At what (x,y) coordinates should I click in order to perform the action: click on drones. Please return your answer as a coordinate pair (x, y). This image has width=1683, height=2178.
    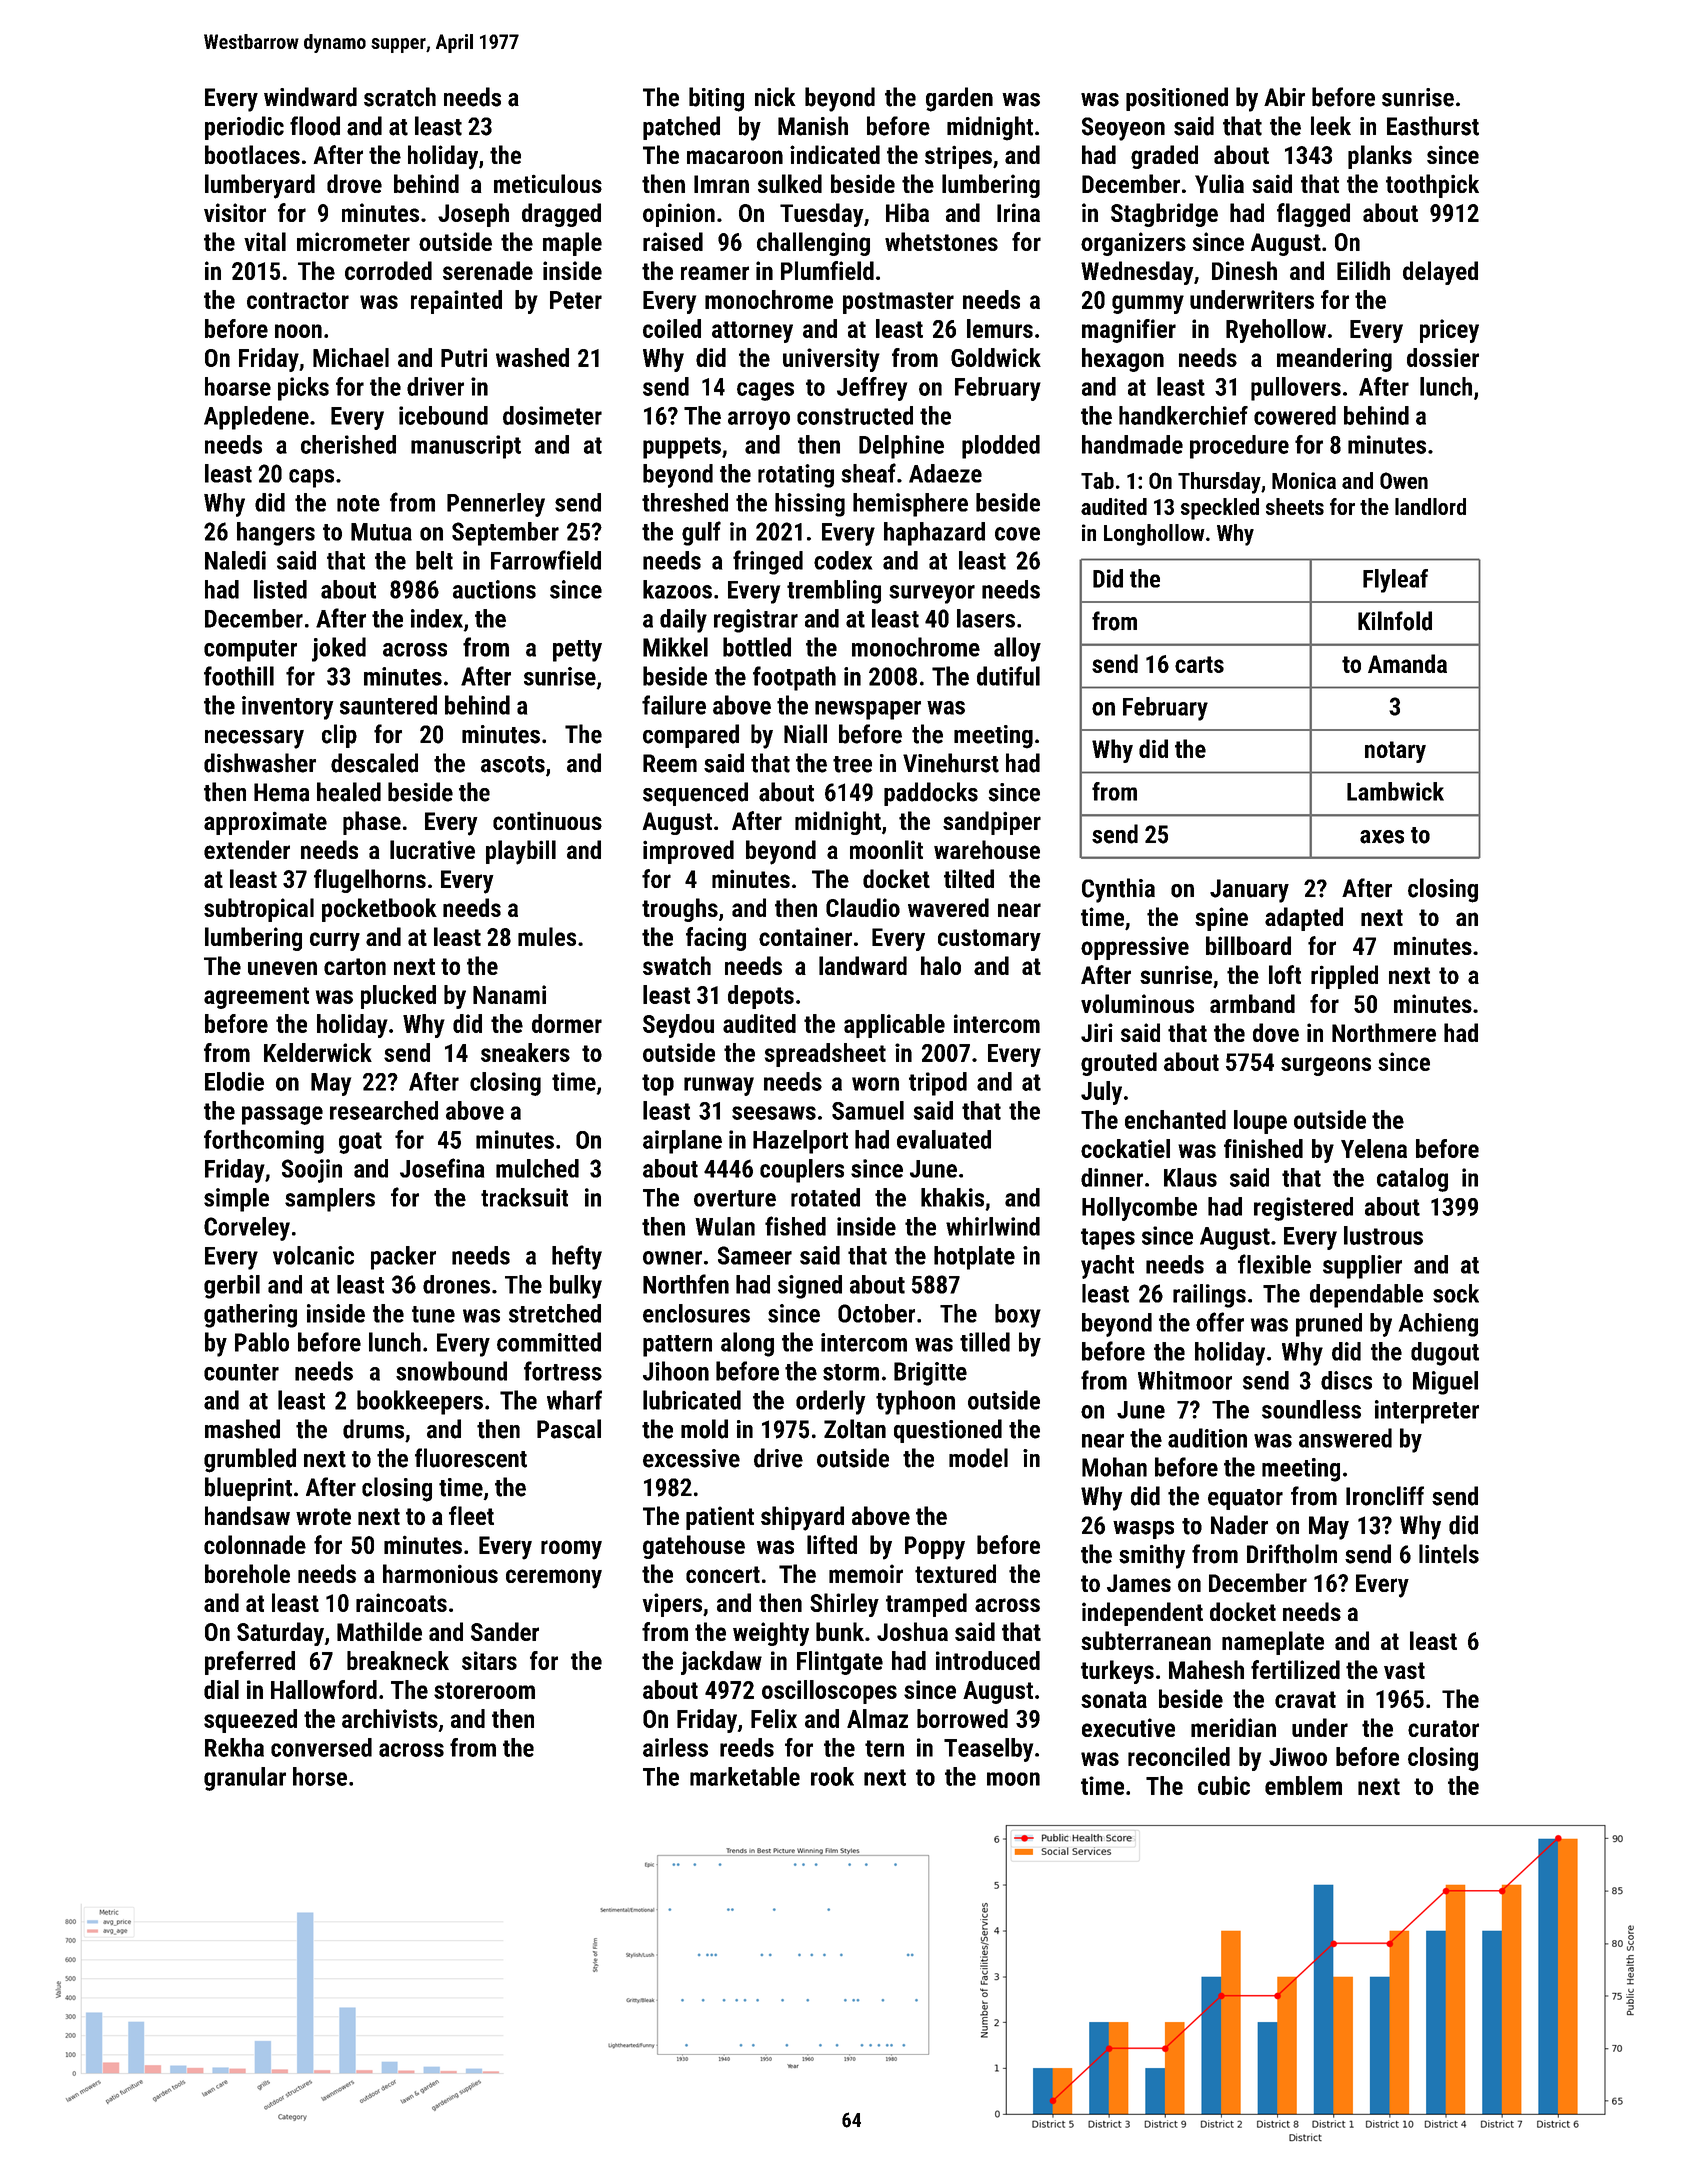
    Looking at the image, I should click on (456, 1284).
